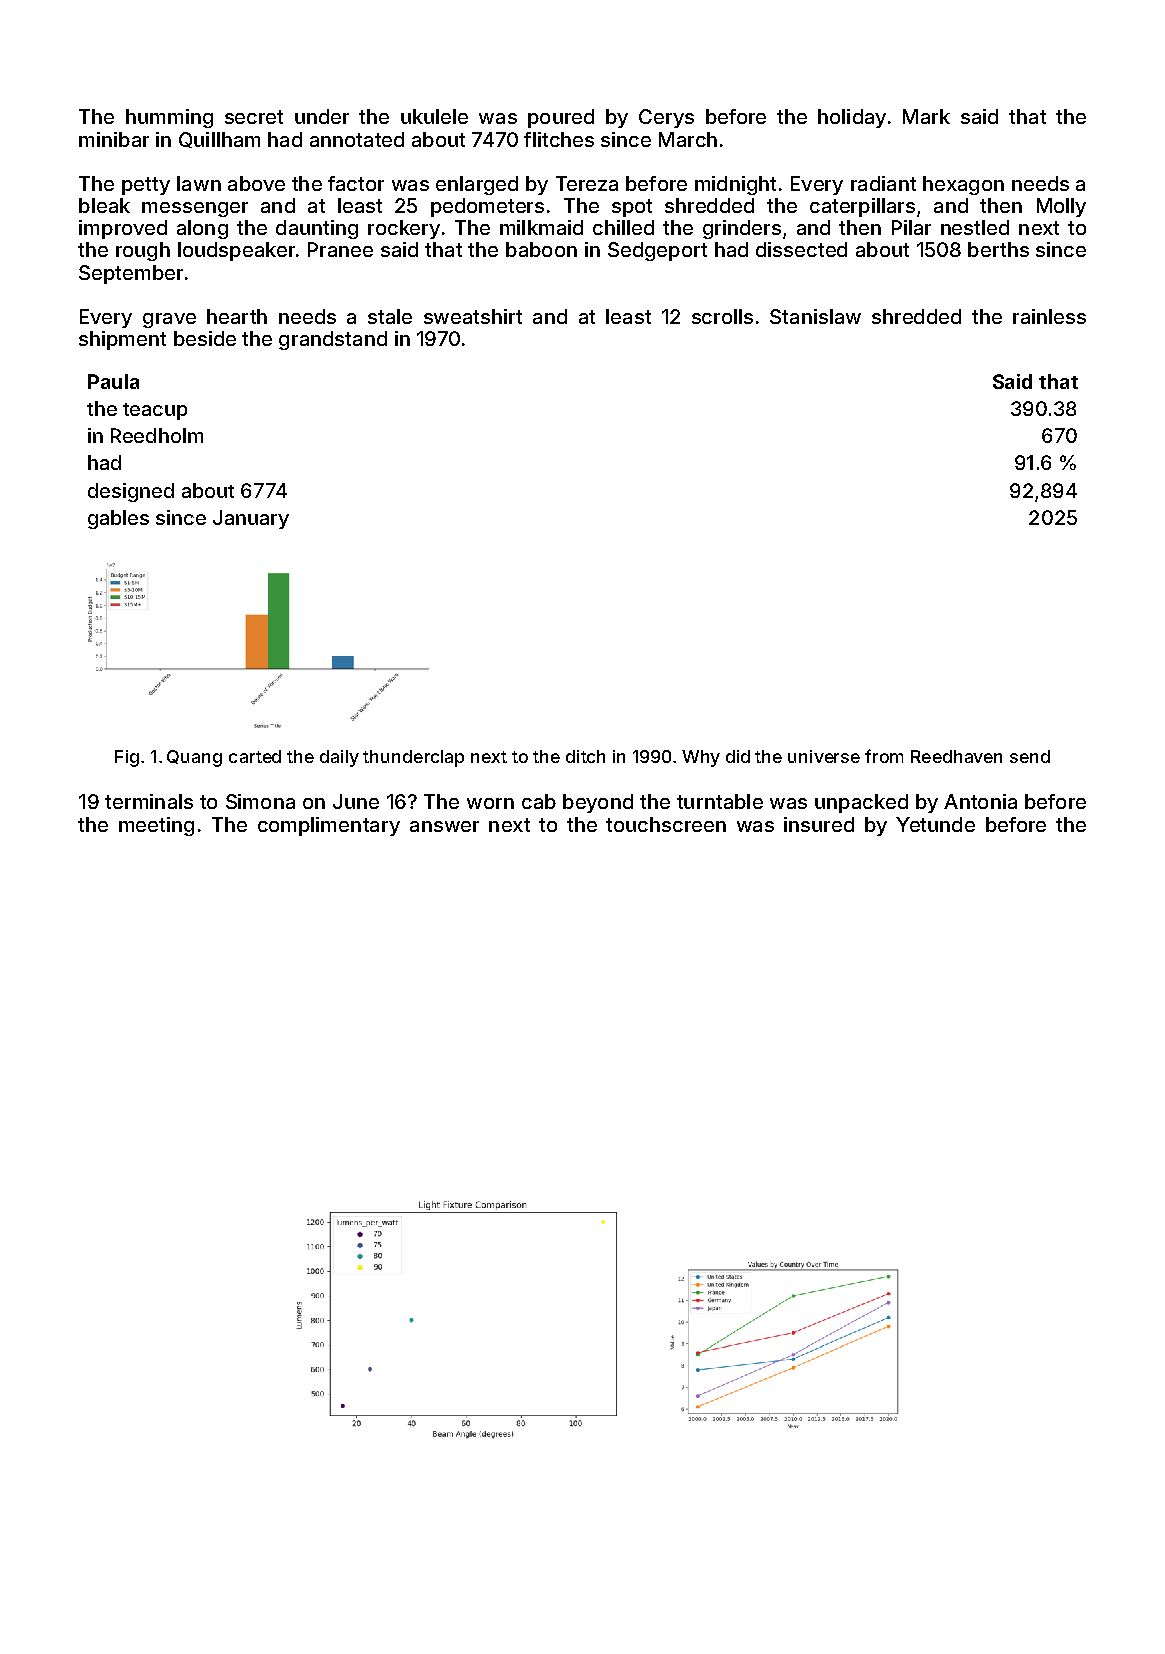 Image resolution: width=1165 pixels, height=1654 pixels. I want to click on nestled, so click(975, 227).
